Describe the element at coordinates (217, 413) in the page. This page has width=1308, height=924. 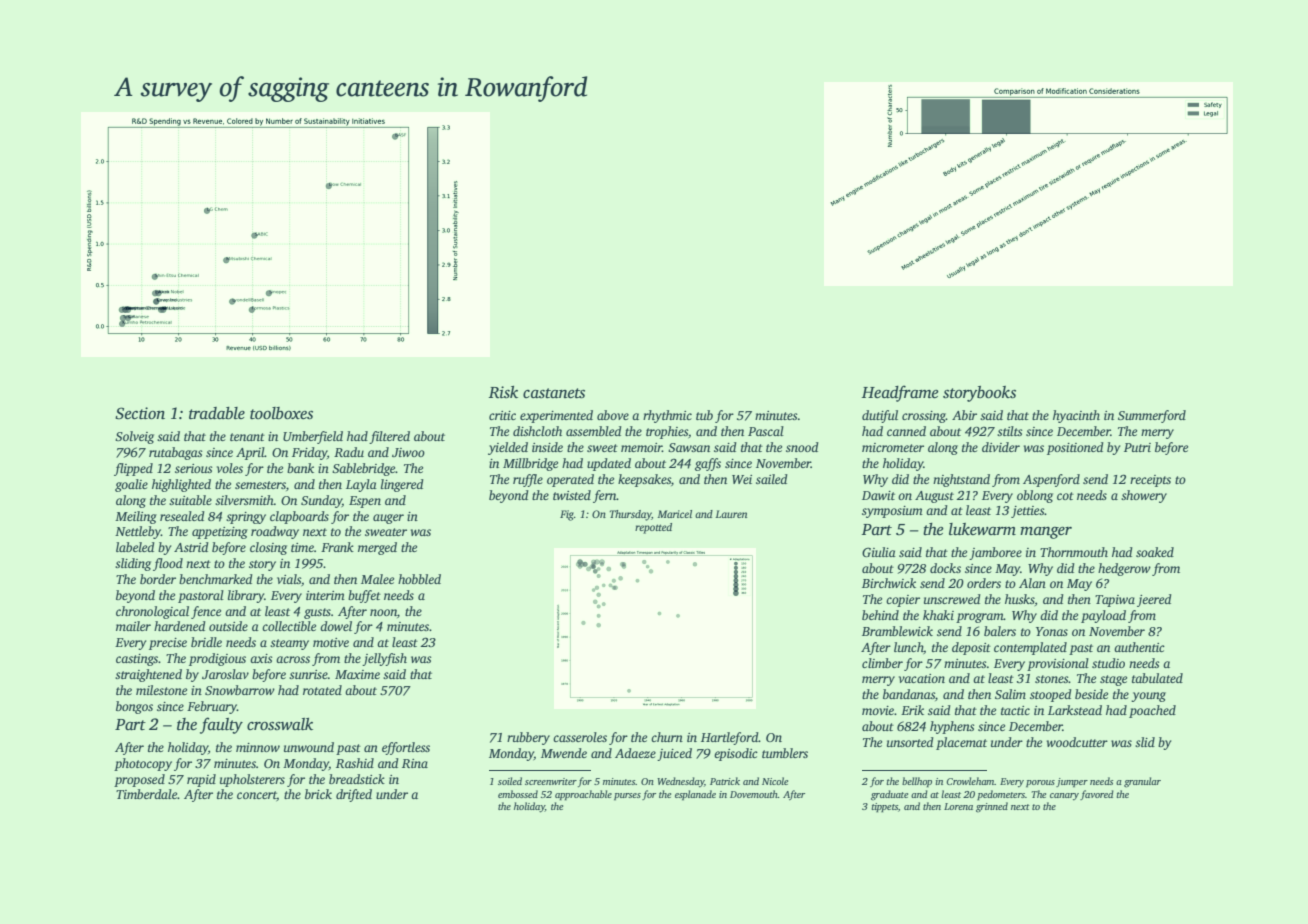
I see `tradable` at that location.
